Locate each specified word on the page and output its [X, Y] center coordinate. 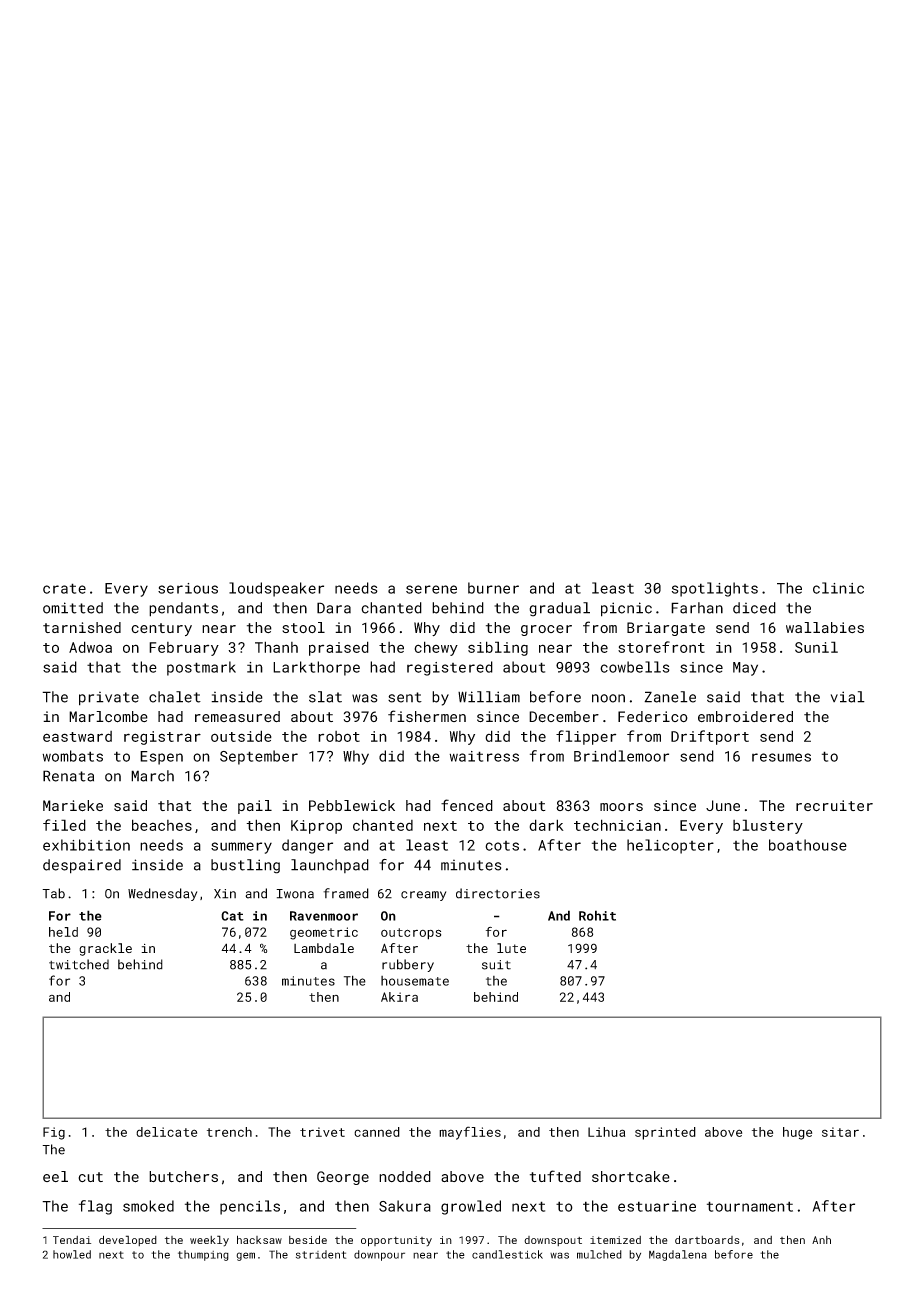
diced [754, 608]
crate [64, 588]
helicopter [670, 846]
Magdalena [678, 1255]
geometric [324, 933]
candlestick [507, 1254]
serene [431, 589]
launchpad [330, 866]
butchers [183, 1177]
